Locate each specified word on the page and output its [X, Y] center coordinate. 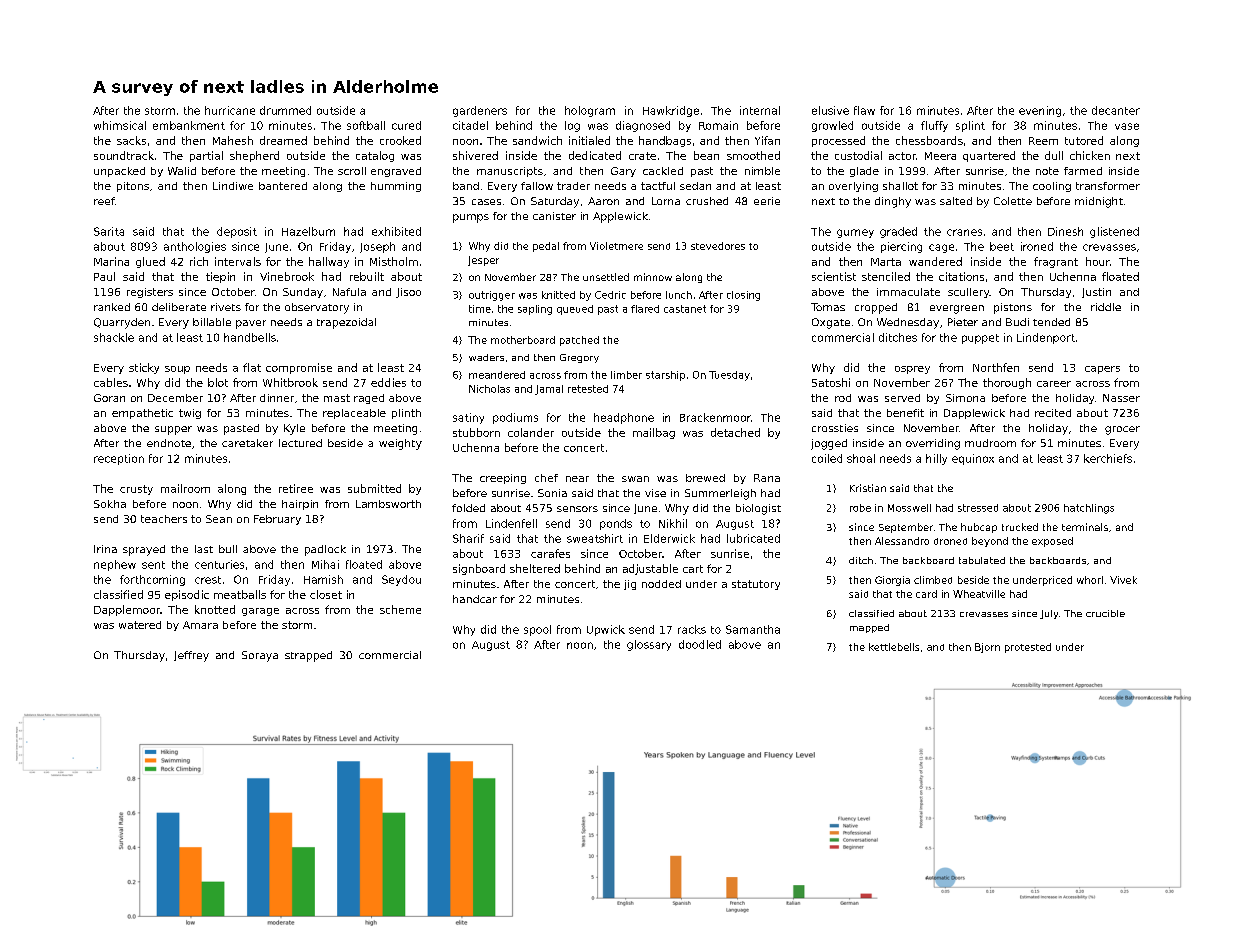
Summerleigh [720, 494]
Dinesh [1065, 231]
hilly [936, 459]
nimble [762, 171]
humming [396, 187]
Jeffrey [191, 656]
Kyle [294, 429]
